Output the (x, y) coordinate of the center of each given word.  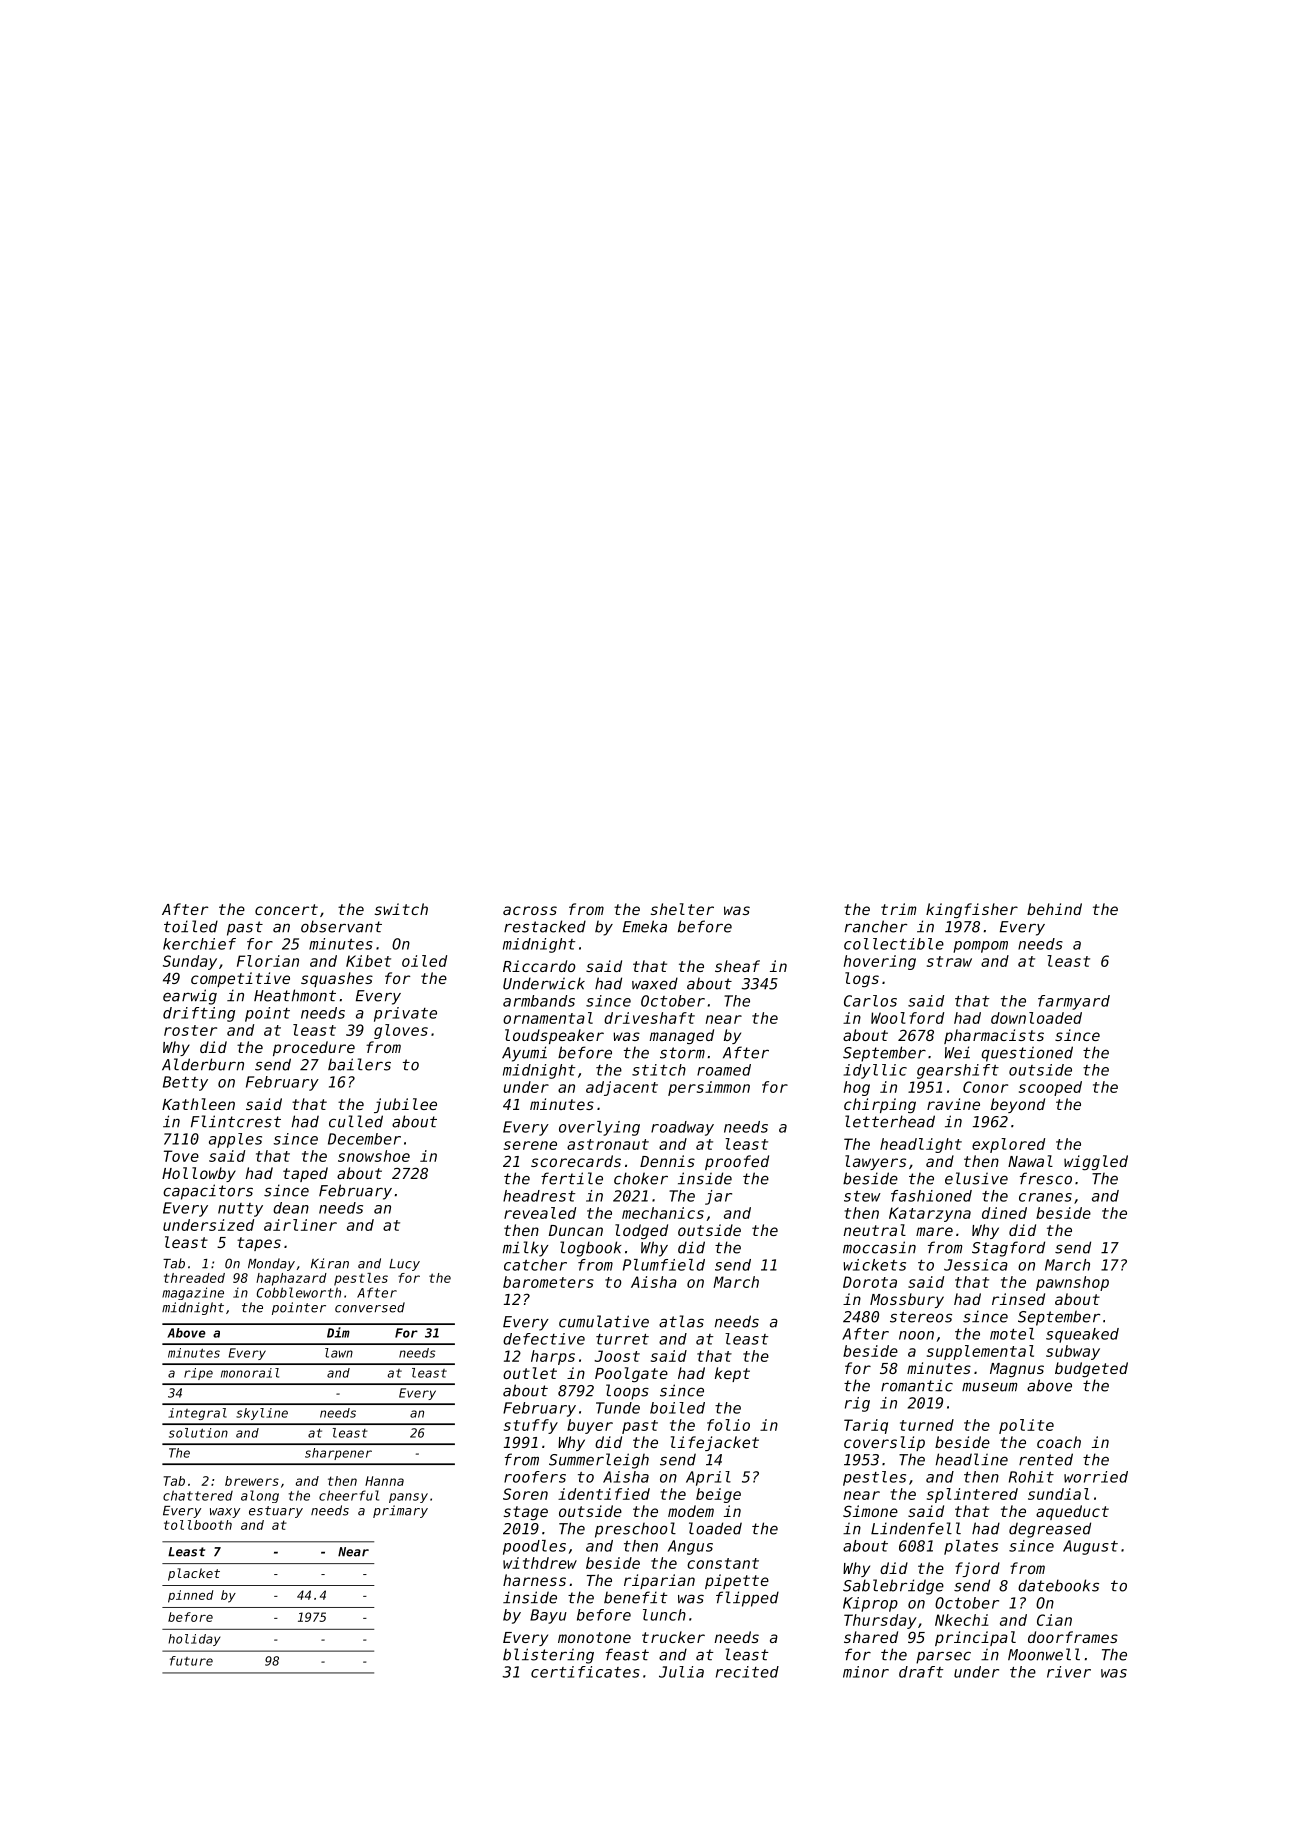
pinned (191, 1596)
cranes (1045, 1197)
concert (286, 909)
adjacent (622, 1088)
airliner (300, 1225)
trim (898, 909)
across (530, 910)
